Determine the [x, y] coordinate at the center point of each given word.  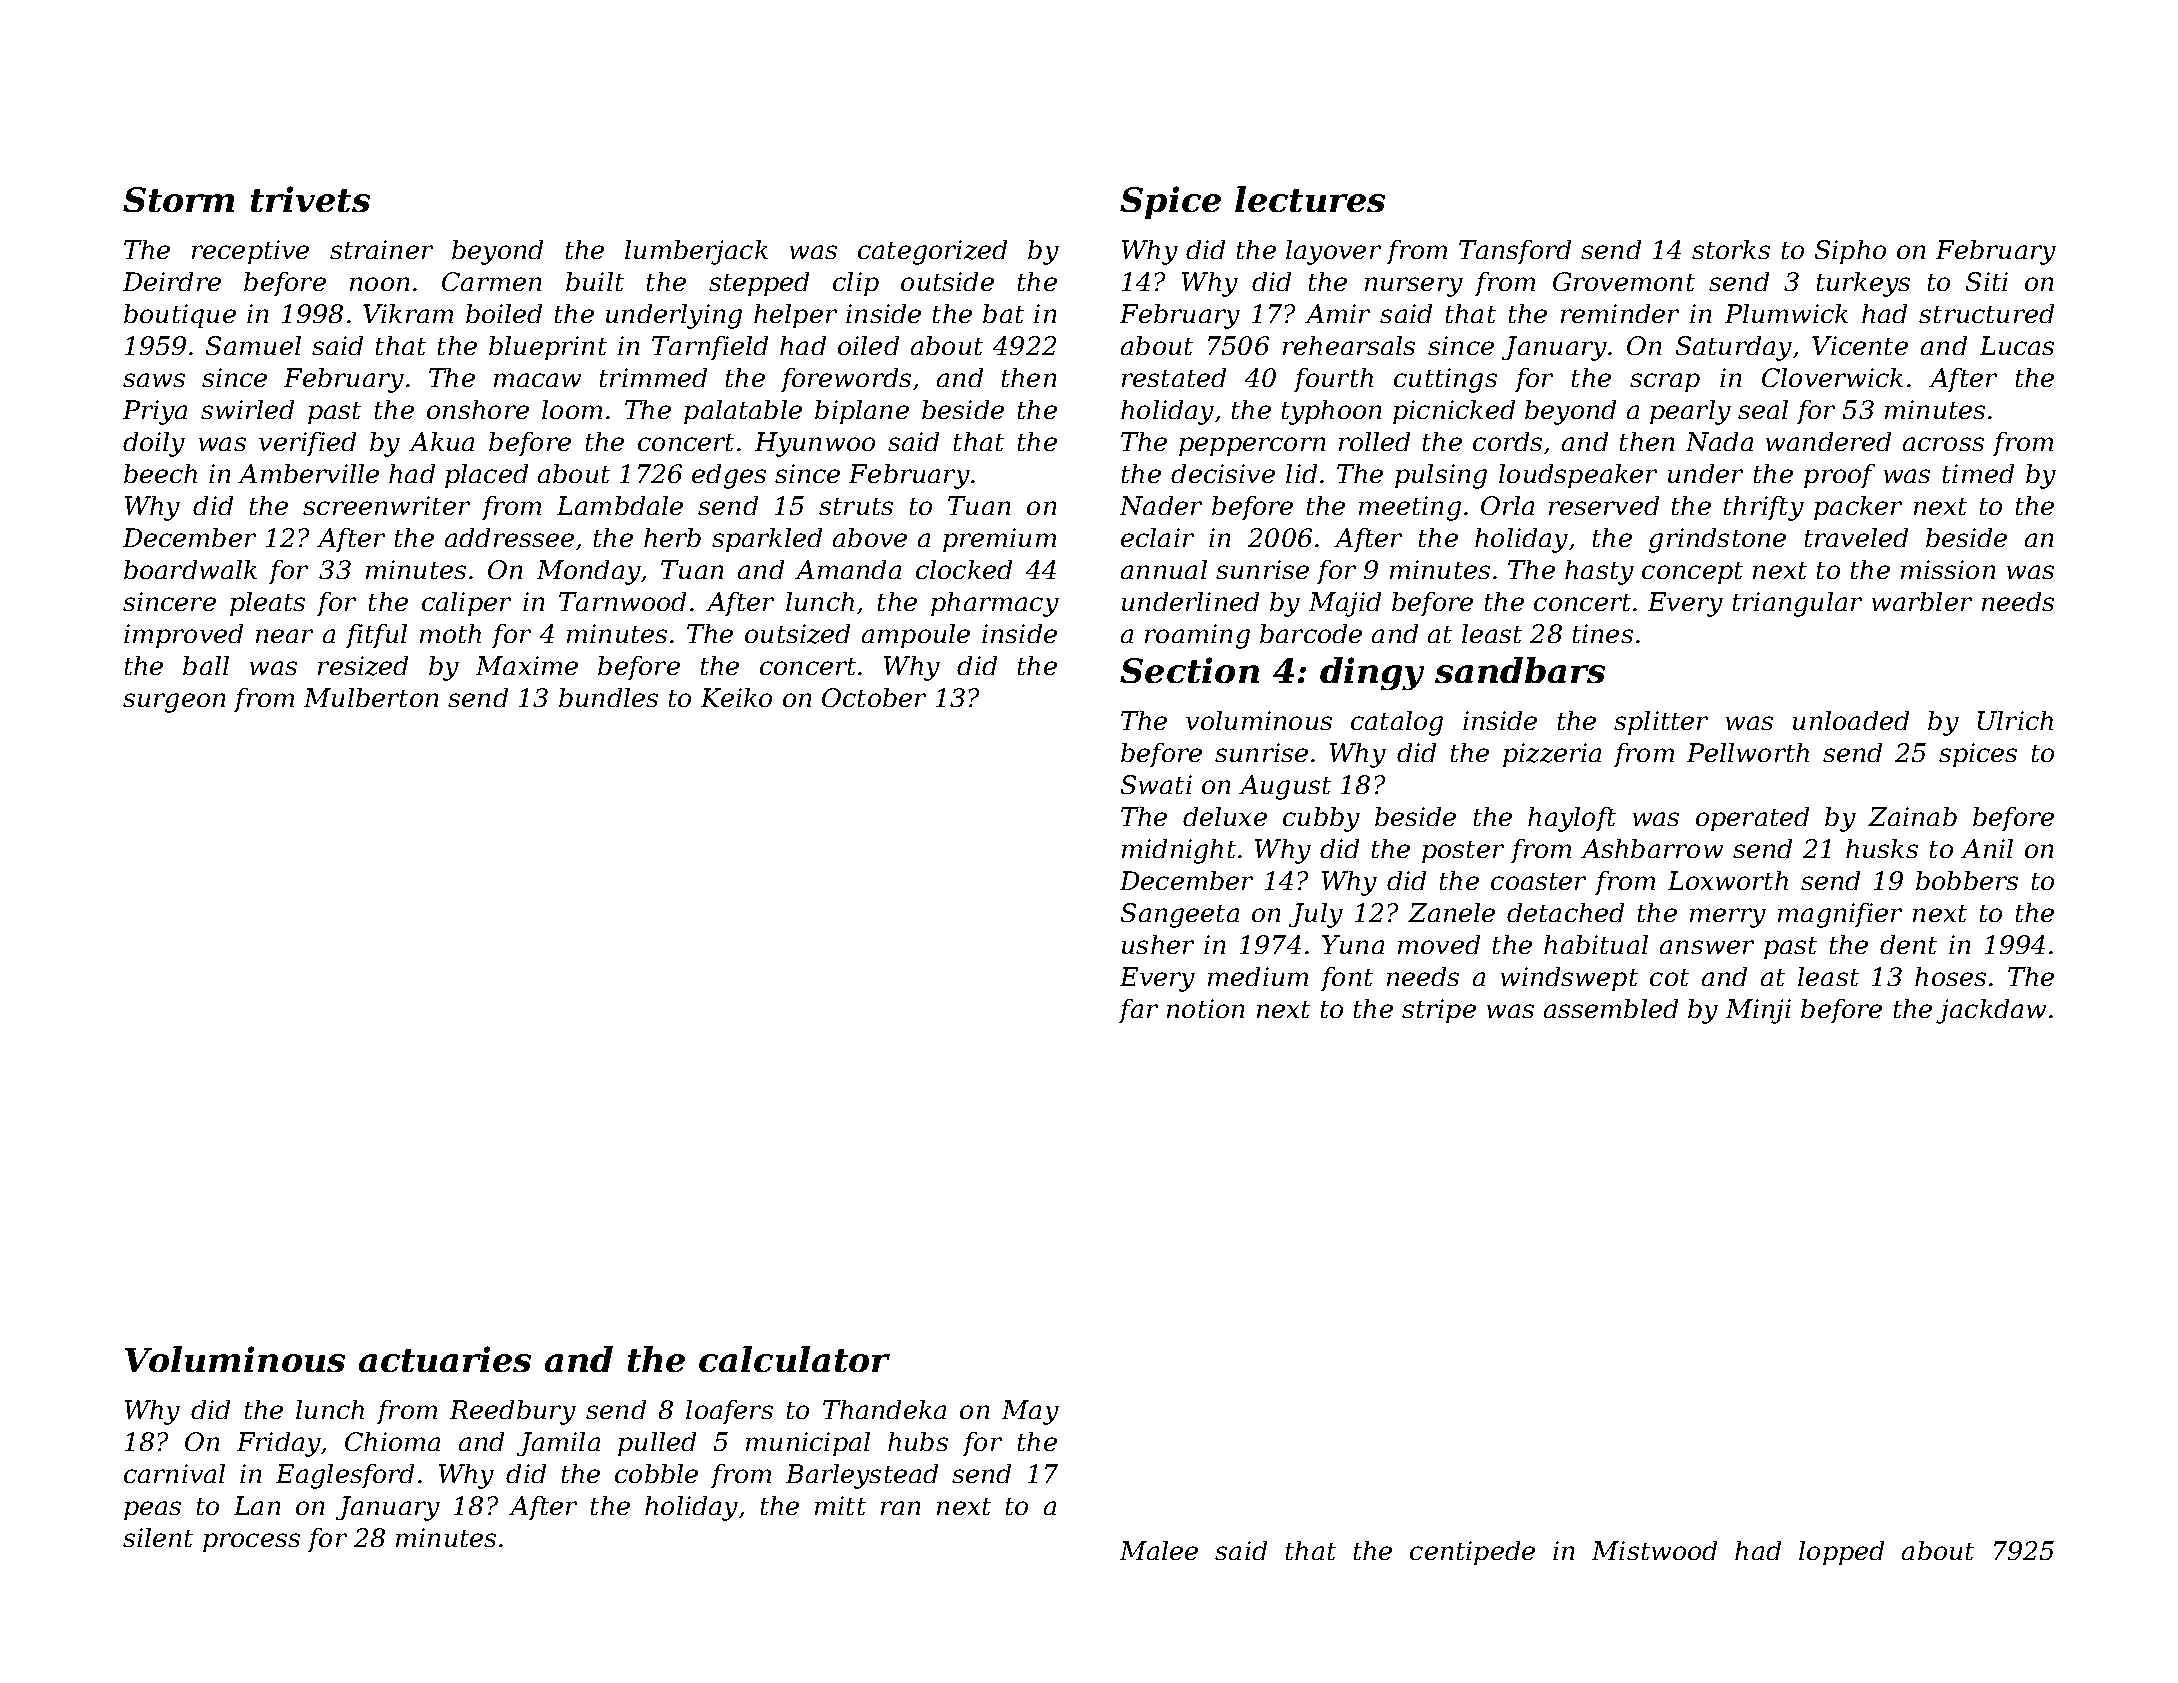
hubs [918, 1441]
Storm [178, 199]
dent [1908, 944]
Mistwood [1654, 1550]
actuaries [445, 1359]
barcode [1311, 633]
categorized [932, 252]
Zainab [1912, 816]
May [1030, 1412]
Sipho [1850, 252]
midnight [1179, 851]
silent [158, 1537]
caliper [466, 604]
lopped [1841, 1553]
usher [1158, 944]
